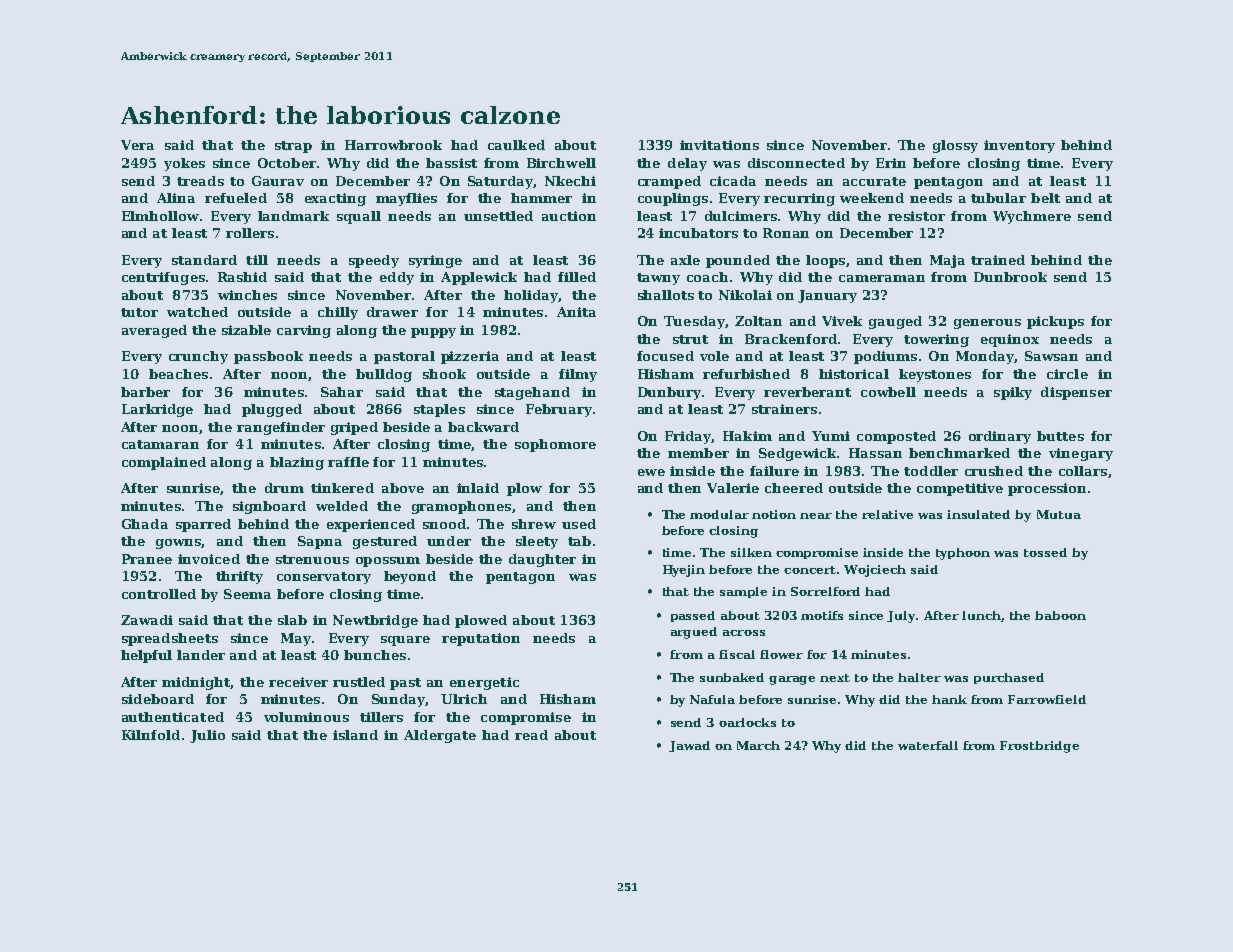 The width and height of the document is (1233, 952). What do you see at coordinates (516, 145) in the document?
I see `caulked` at bounding box center [516, 145].
